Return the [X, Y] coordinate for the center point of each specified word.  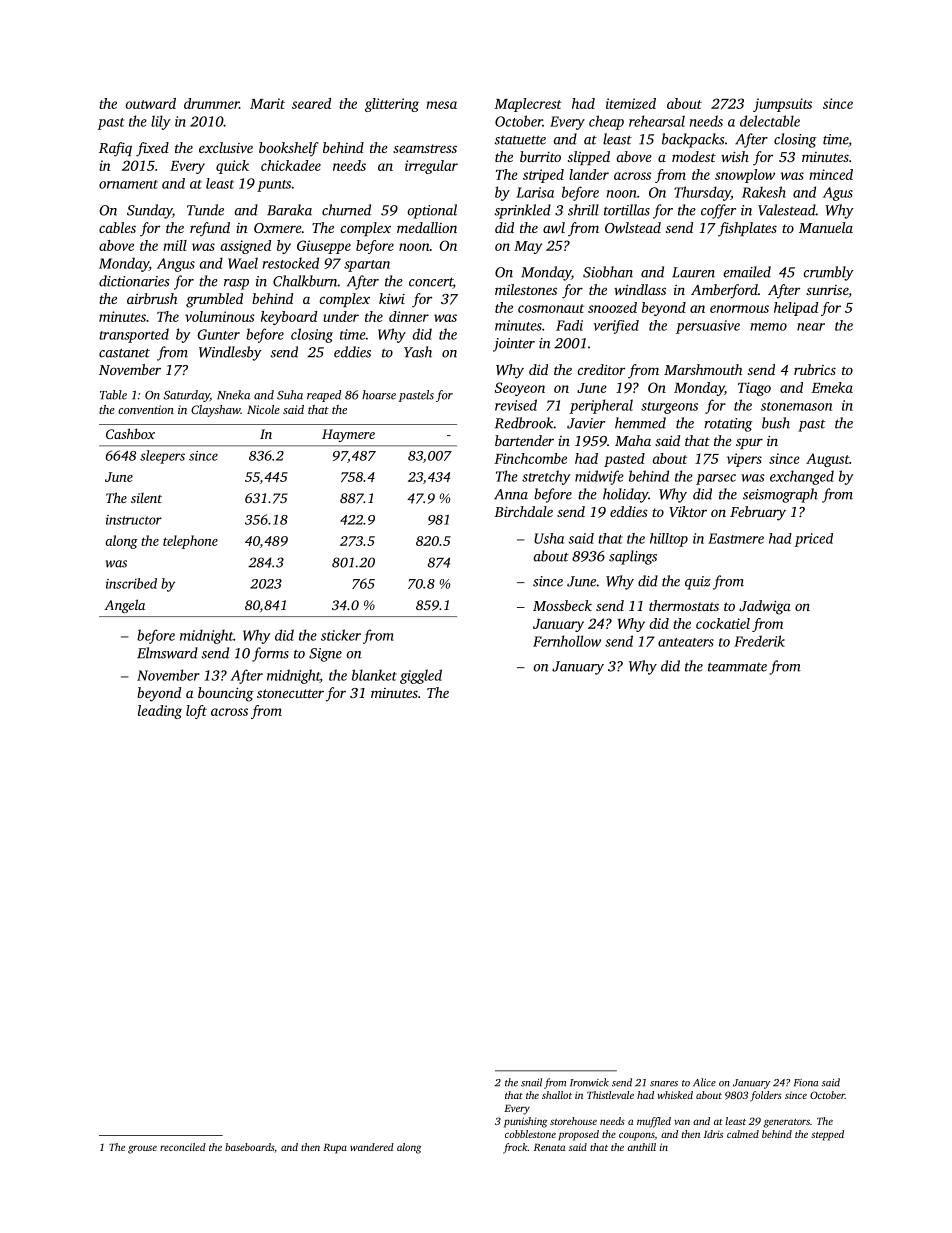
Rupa [335, 1149]
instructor [134, 520]
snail [531, 1082]
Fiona [806, 1083]
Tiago [754, 389]
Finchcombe [530, 458]
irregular [431, 167]
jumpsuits [782, 105]
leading [160, 712]
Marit [267, 103]
